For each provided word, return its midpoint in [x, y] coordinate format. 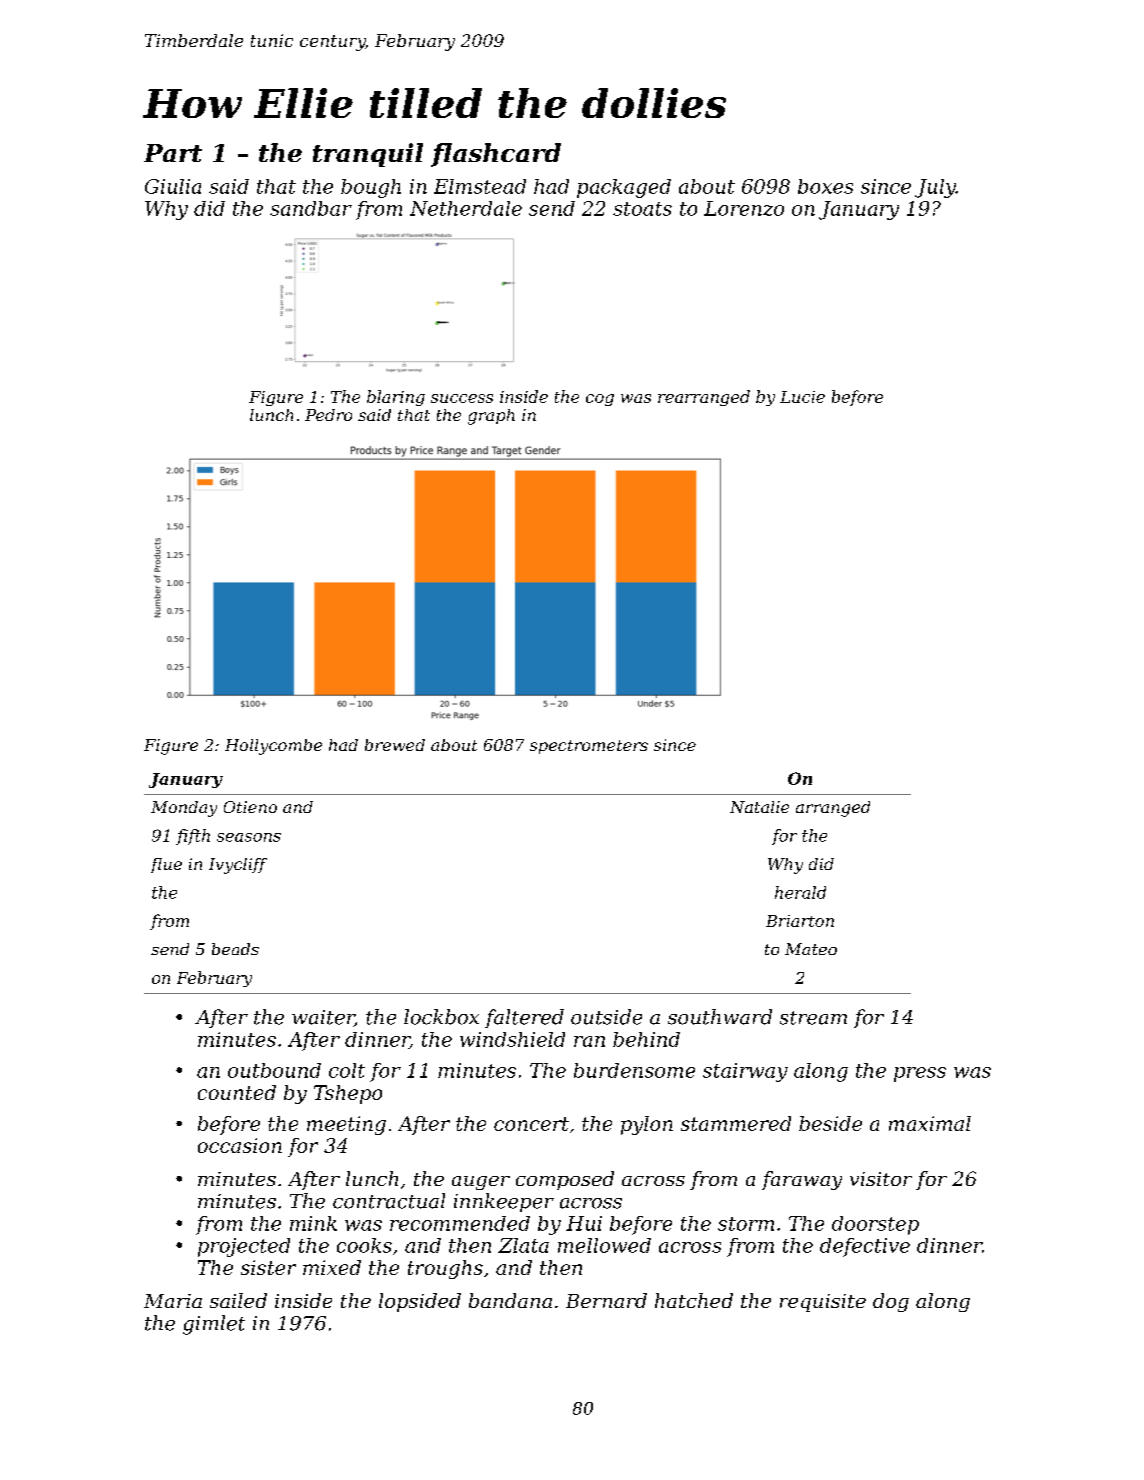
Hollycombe [273, 747]
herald [800, 892]
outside [606, 1017]
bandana [510, 1300]
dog [891, 1302]
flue [166, 865]
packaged [624, 188]
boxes [825, 186]
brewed [395, 745]
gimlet [214, 1325]
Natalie [759, 807]
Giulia [173, 186]
